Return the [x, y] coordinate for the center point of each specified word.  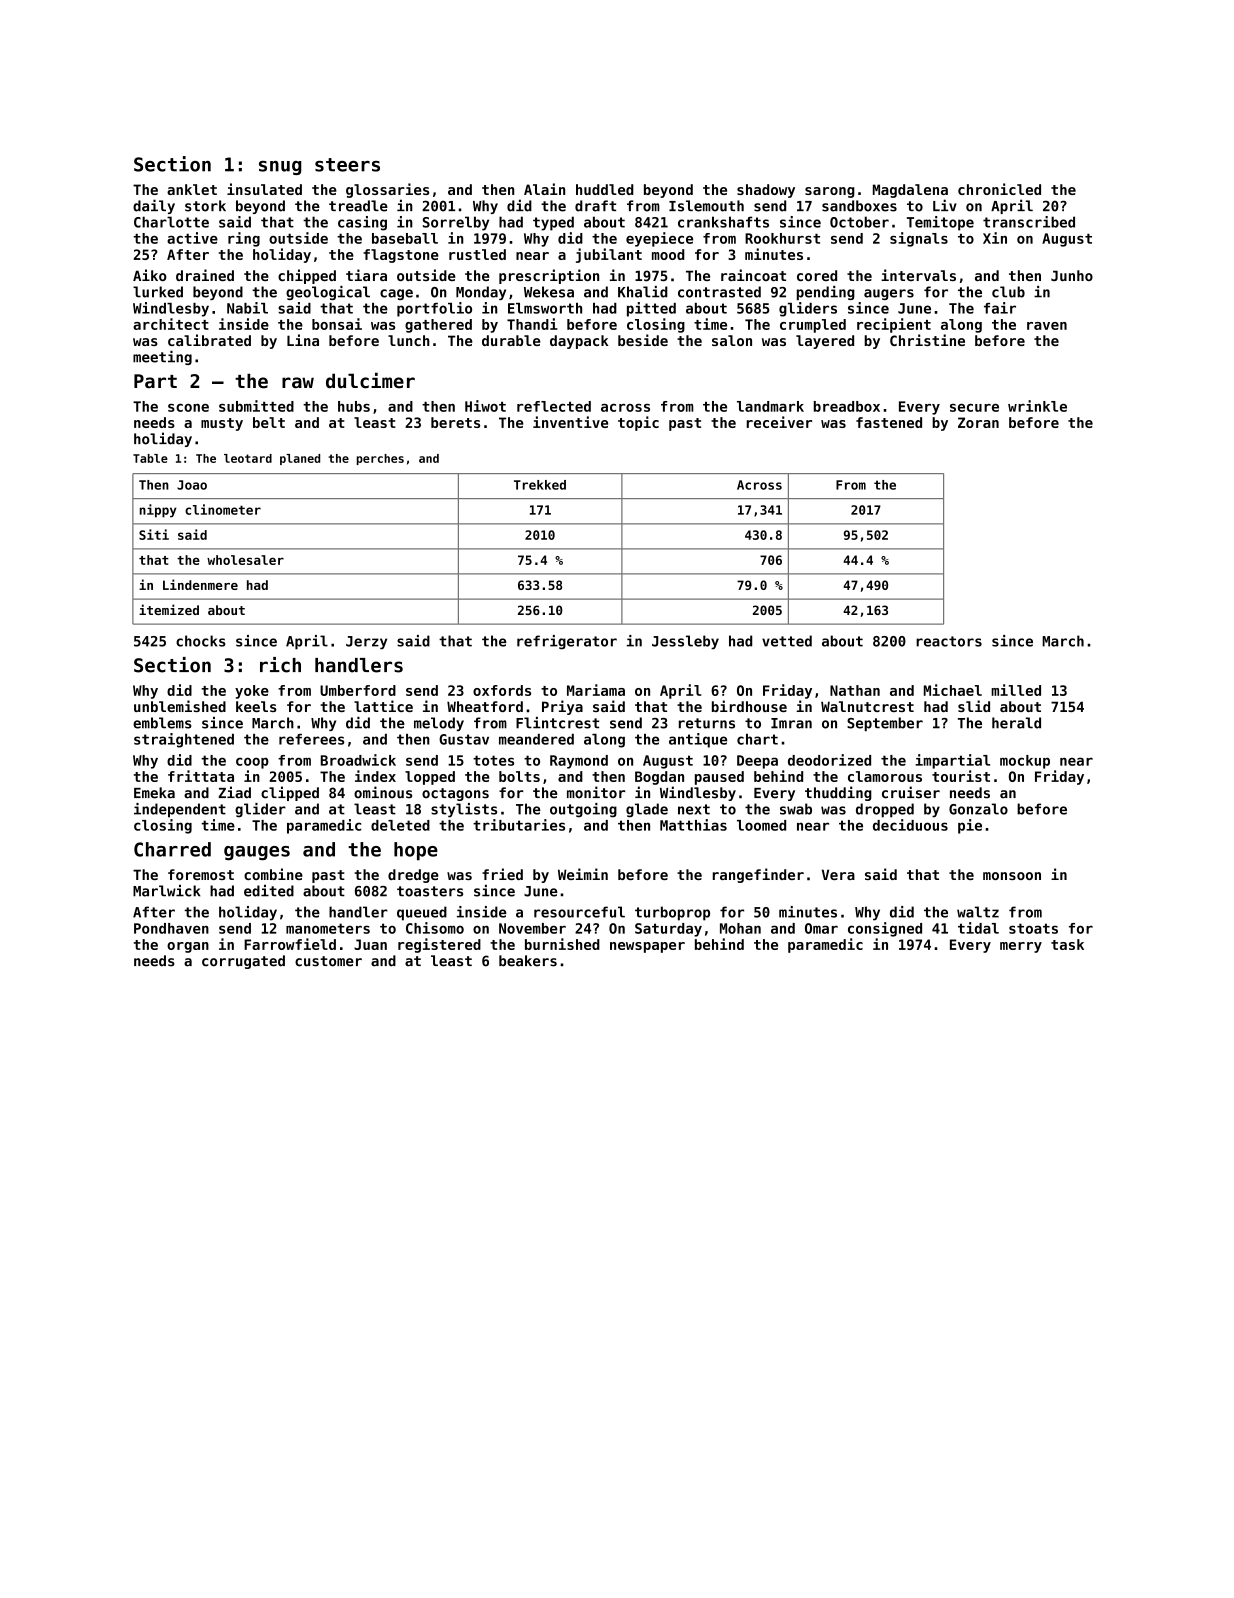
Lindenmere [200, 584]
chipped [307, 276]
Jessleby [685, 642]
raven [1047, 326]
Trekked [540, 485]
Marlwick [166, 891]
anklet [192, 189]
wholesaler [245, 560]
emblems [162, 723]
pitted [651, 309]
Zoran [978, 422]
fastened [889, 422]
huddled [605, 189]
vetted [787, 641]
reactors [949, 641]
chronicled [999, 189]
